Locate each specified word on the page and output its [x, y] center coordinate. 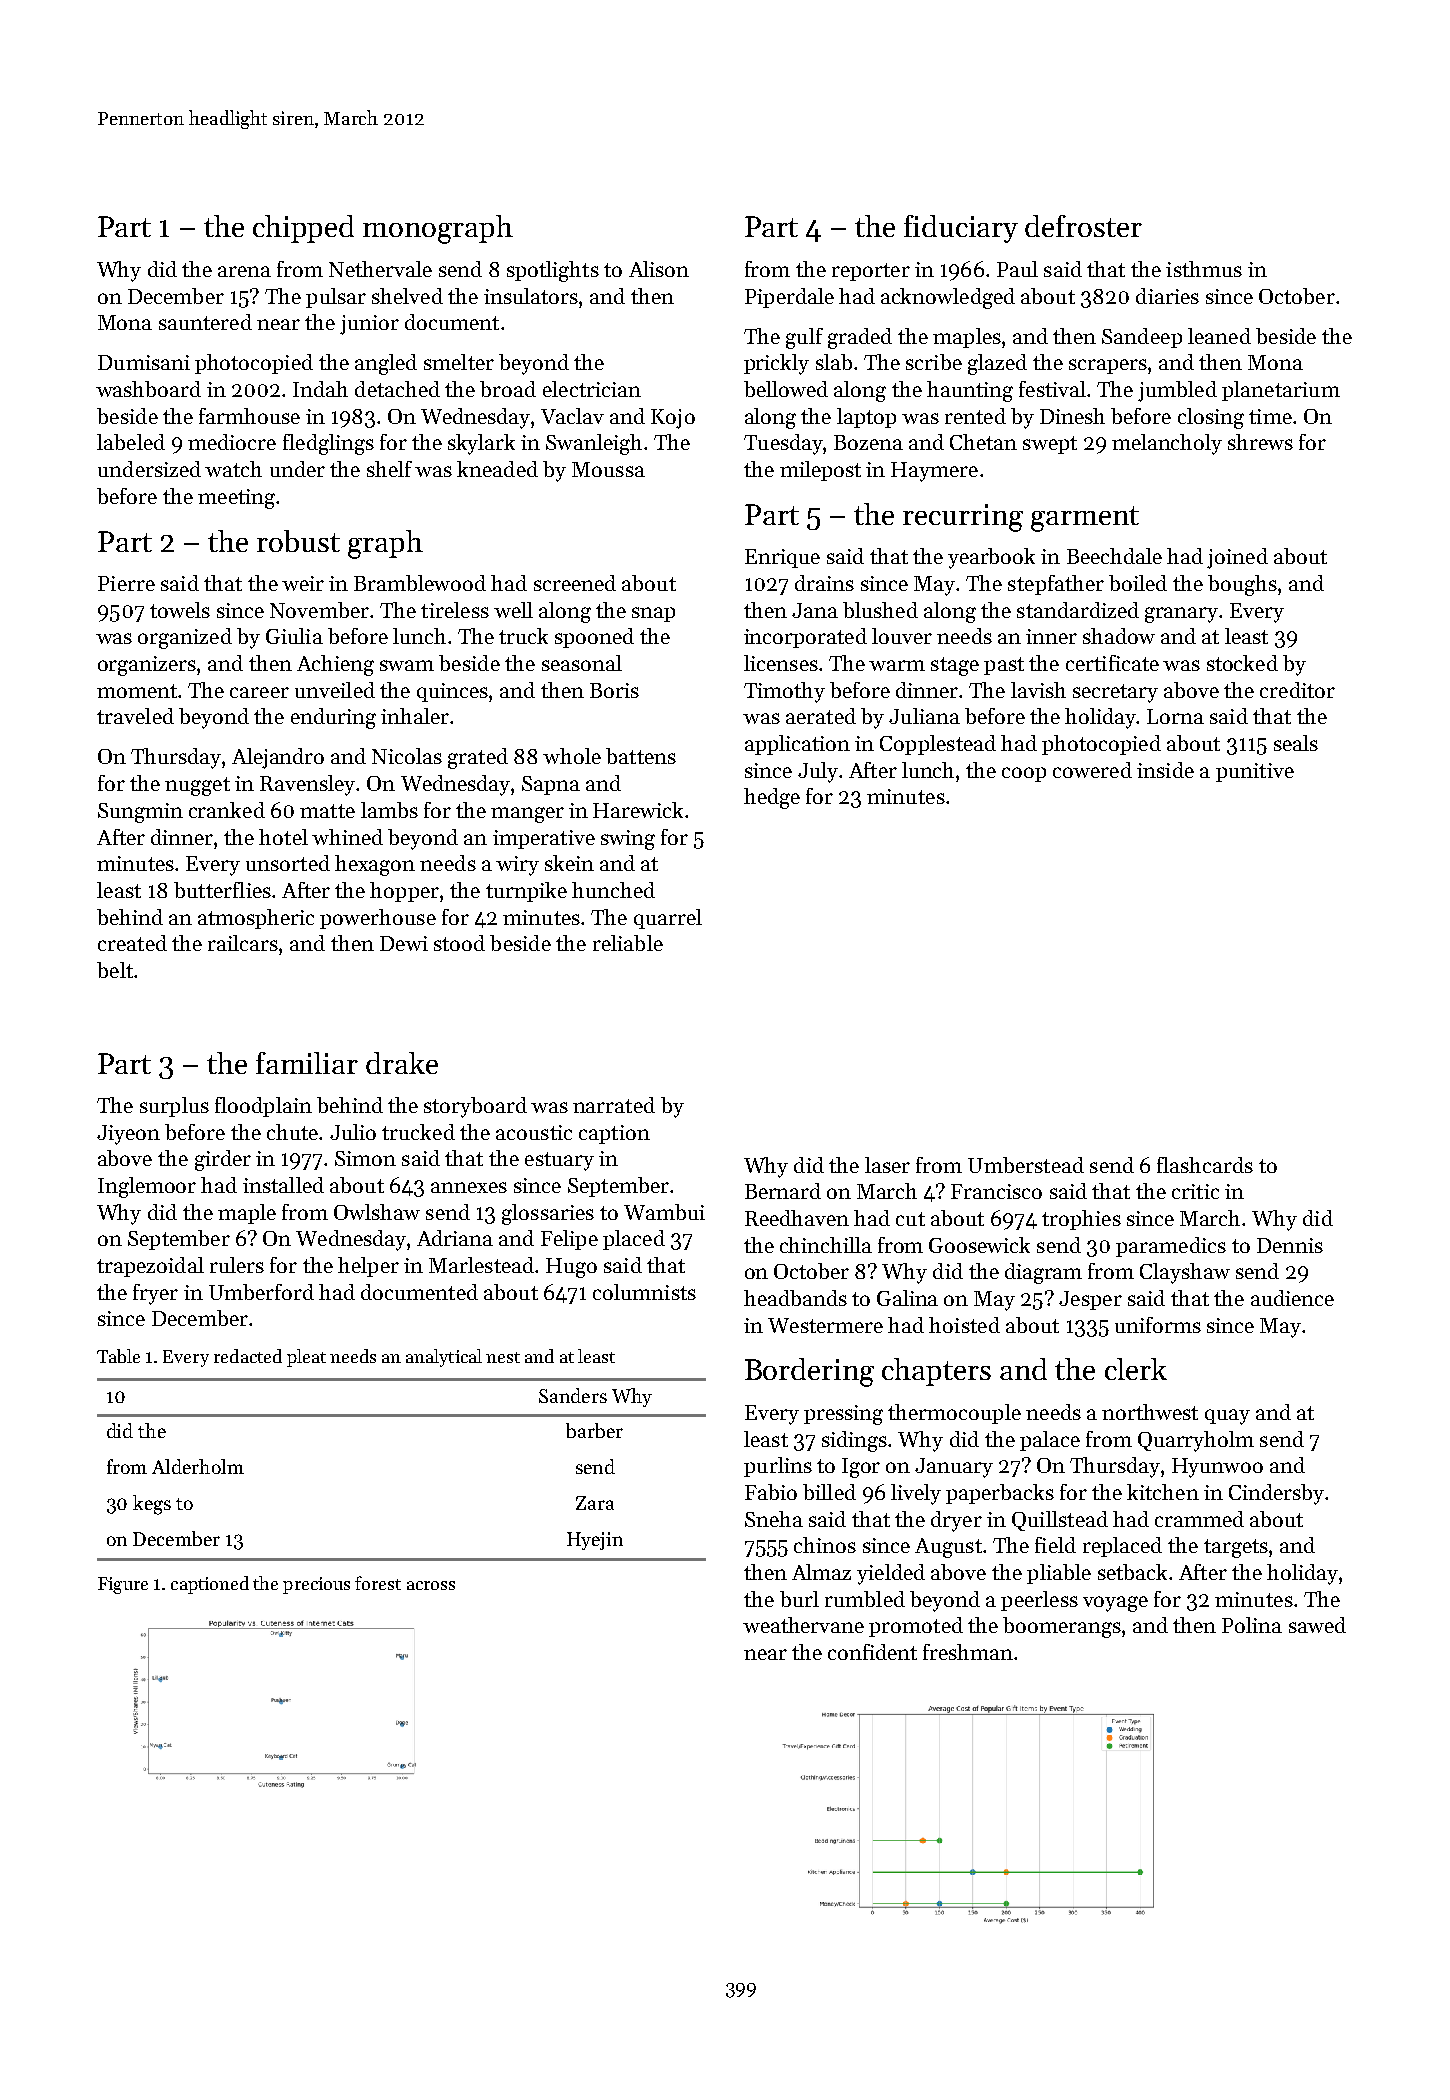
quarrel [668, 919]
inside [1165, 770]
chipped [303, 229]
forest [378, 1583]
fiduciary [961, 229]
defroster [1083, 226]
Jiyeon [128, 1135]
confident [872, 1652]
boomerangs [1062, 1627]
